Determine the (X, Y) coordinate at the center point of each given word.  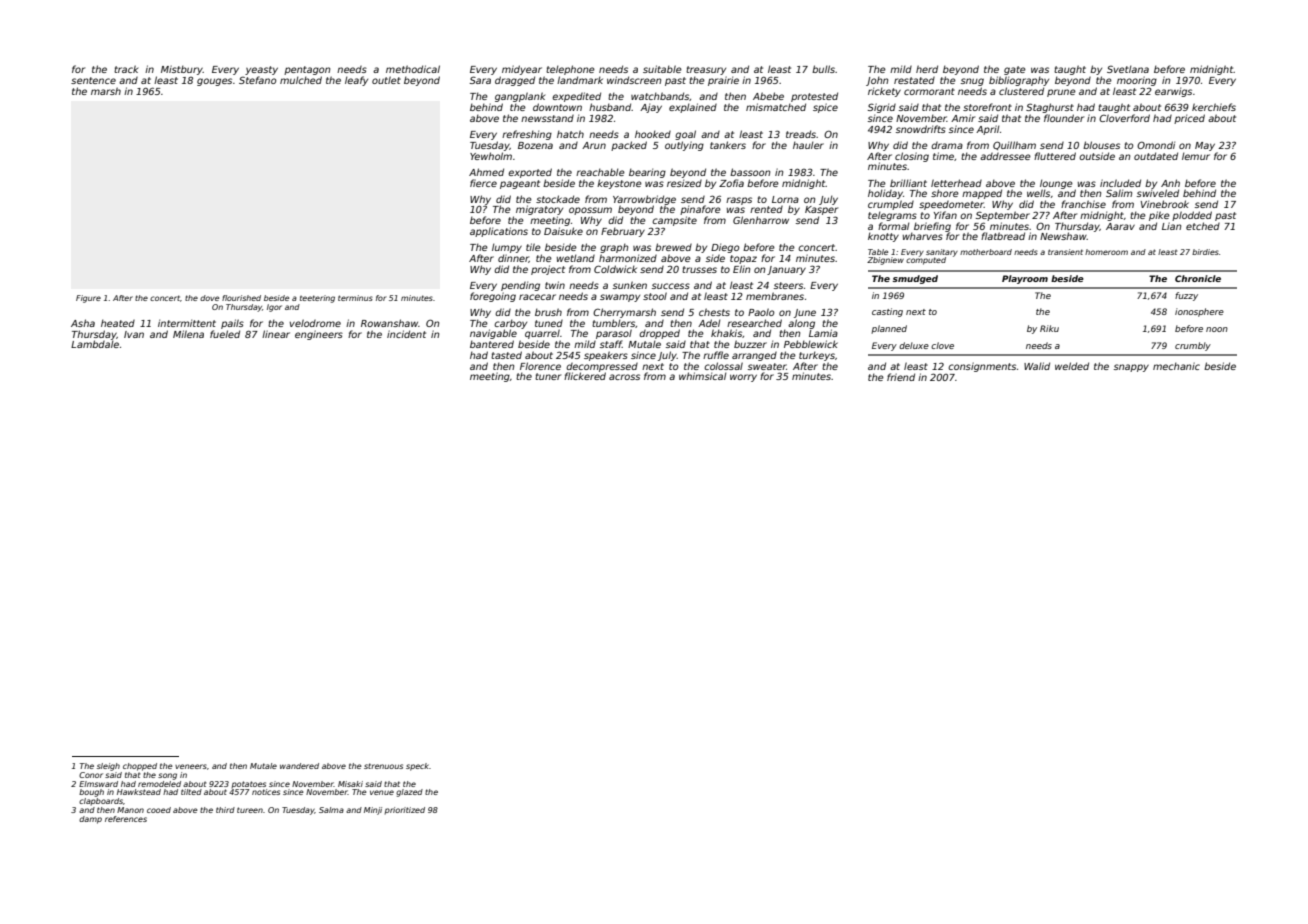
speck (418, 767)
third (225, 810)
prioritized (405, 811)
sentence (93, 80)
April (987, 130)
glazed (409, 793)
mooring (1137, 81)
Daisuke (563, 231)
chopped (140, 767)
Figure (88, 299)
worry (743, 378)
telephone (570, 70)
